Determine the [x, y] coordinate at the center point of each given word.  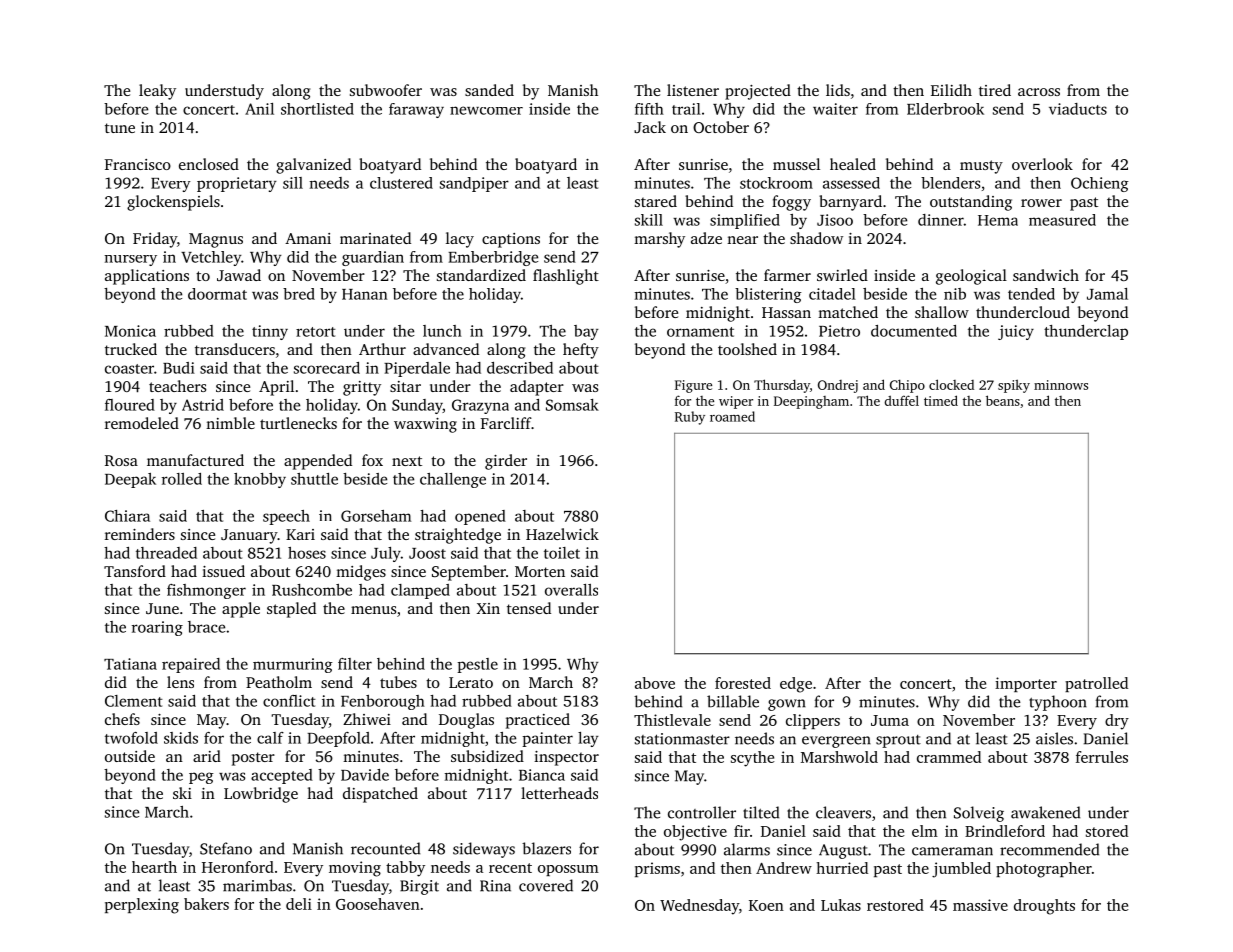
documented [914, 331]
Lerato [471, 682]
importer [1026, 684]
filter [355, 664]
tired [995, 90]
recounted [385, 848]
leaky [157, 92]
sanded [489, 90]
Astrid [203, 405]
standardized [481, 275]
